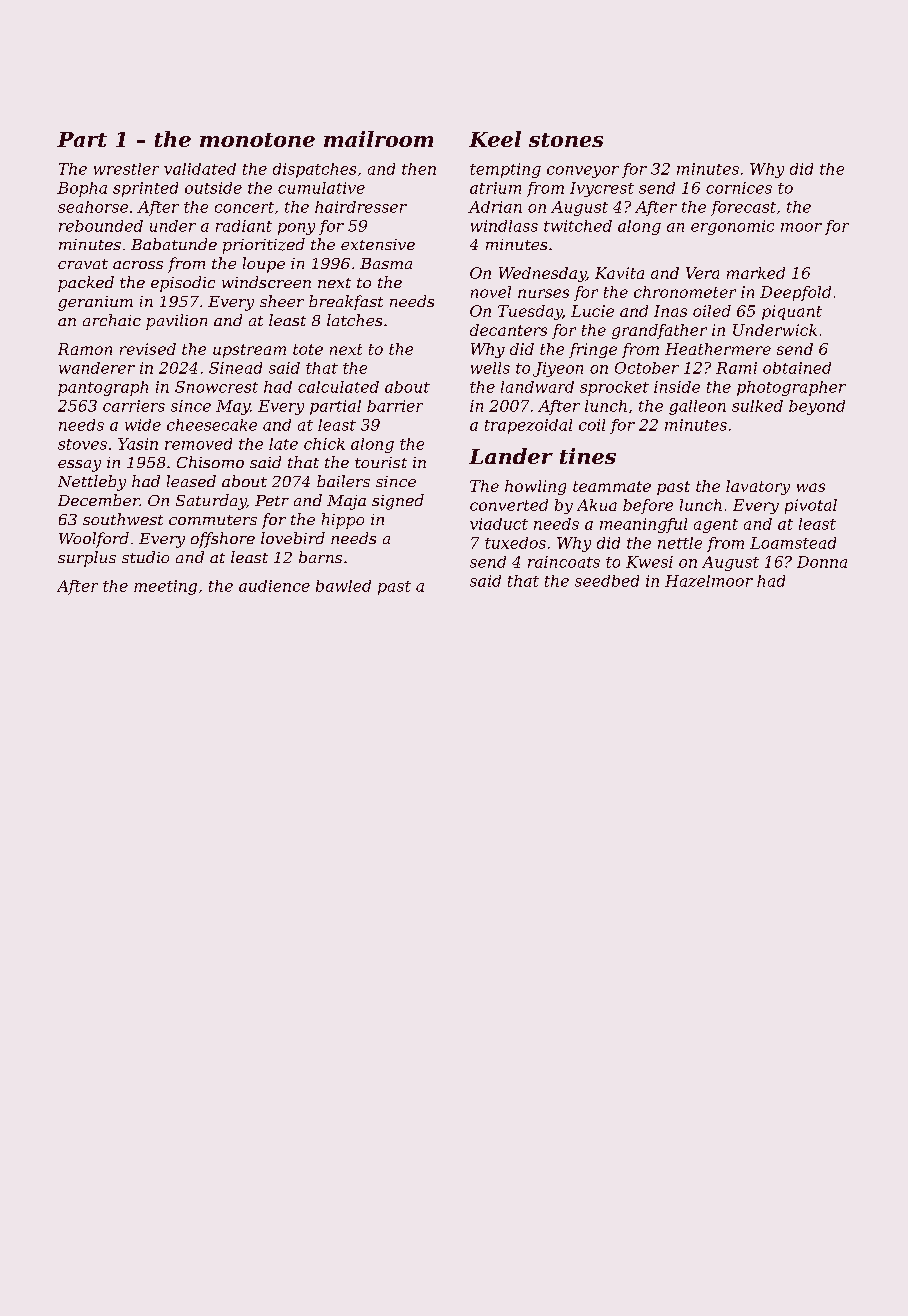  What do you see at coordinates (314, 170) in the screenshot?
I see `dispatches` at bounding box center [314, 170].
